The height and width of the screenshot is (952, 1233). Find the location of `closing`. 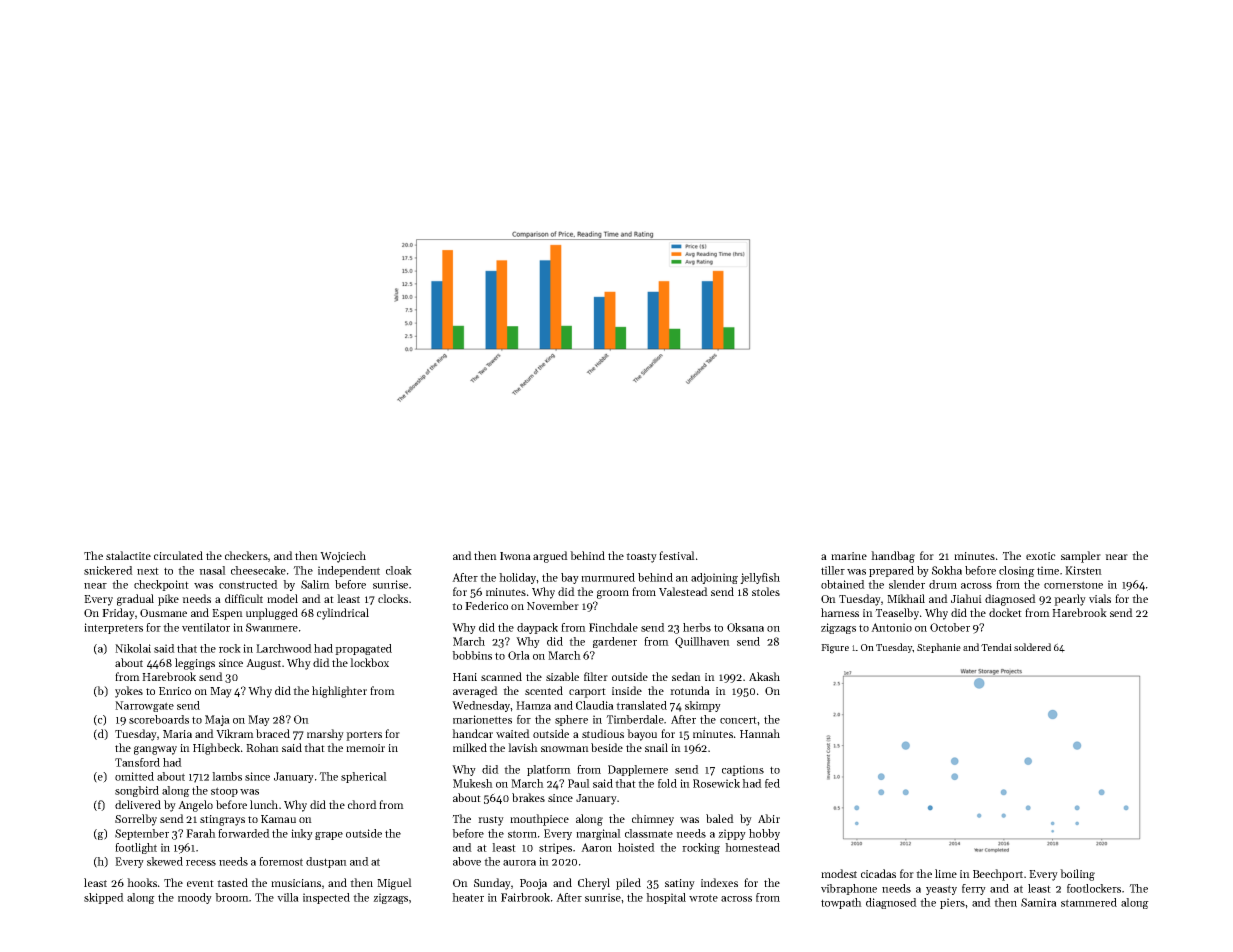

closing is located at coordinates (1017, 571).
